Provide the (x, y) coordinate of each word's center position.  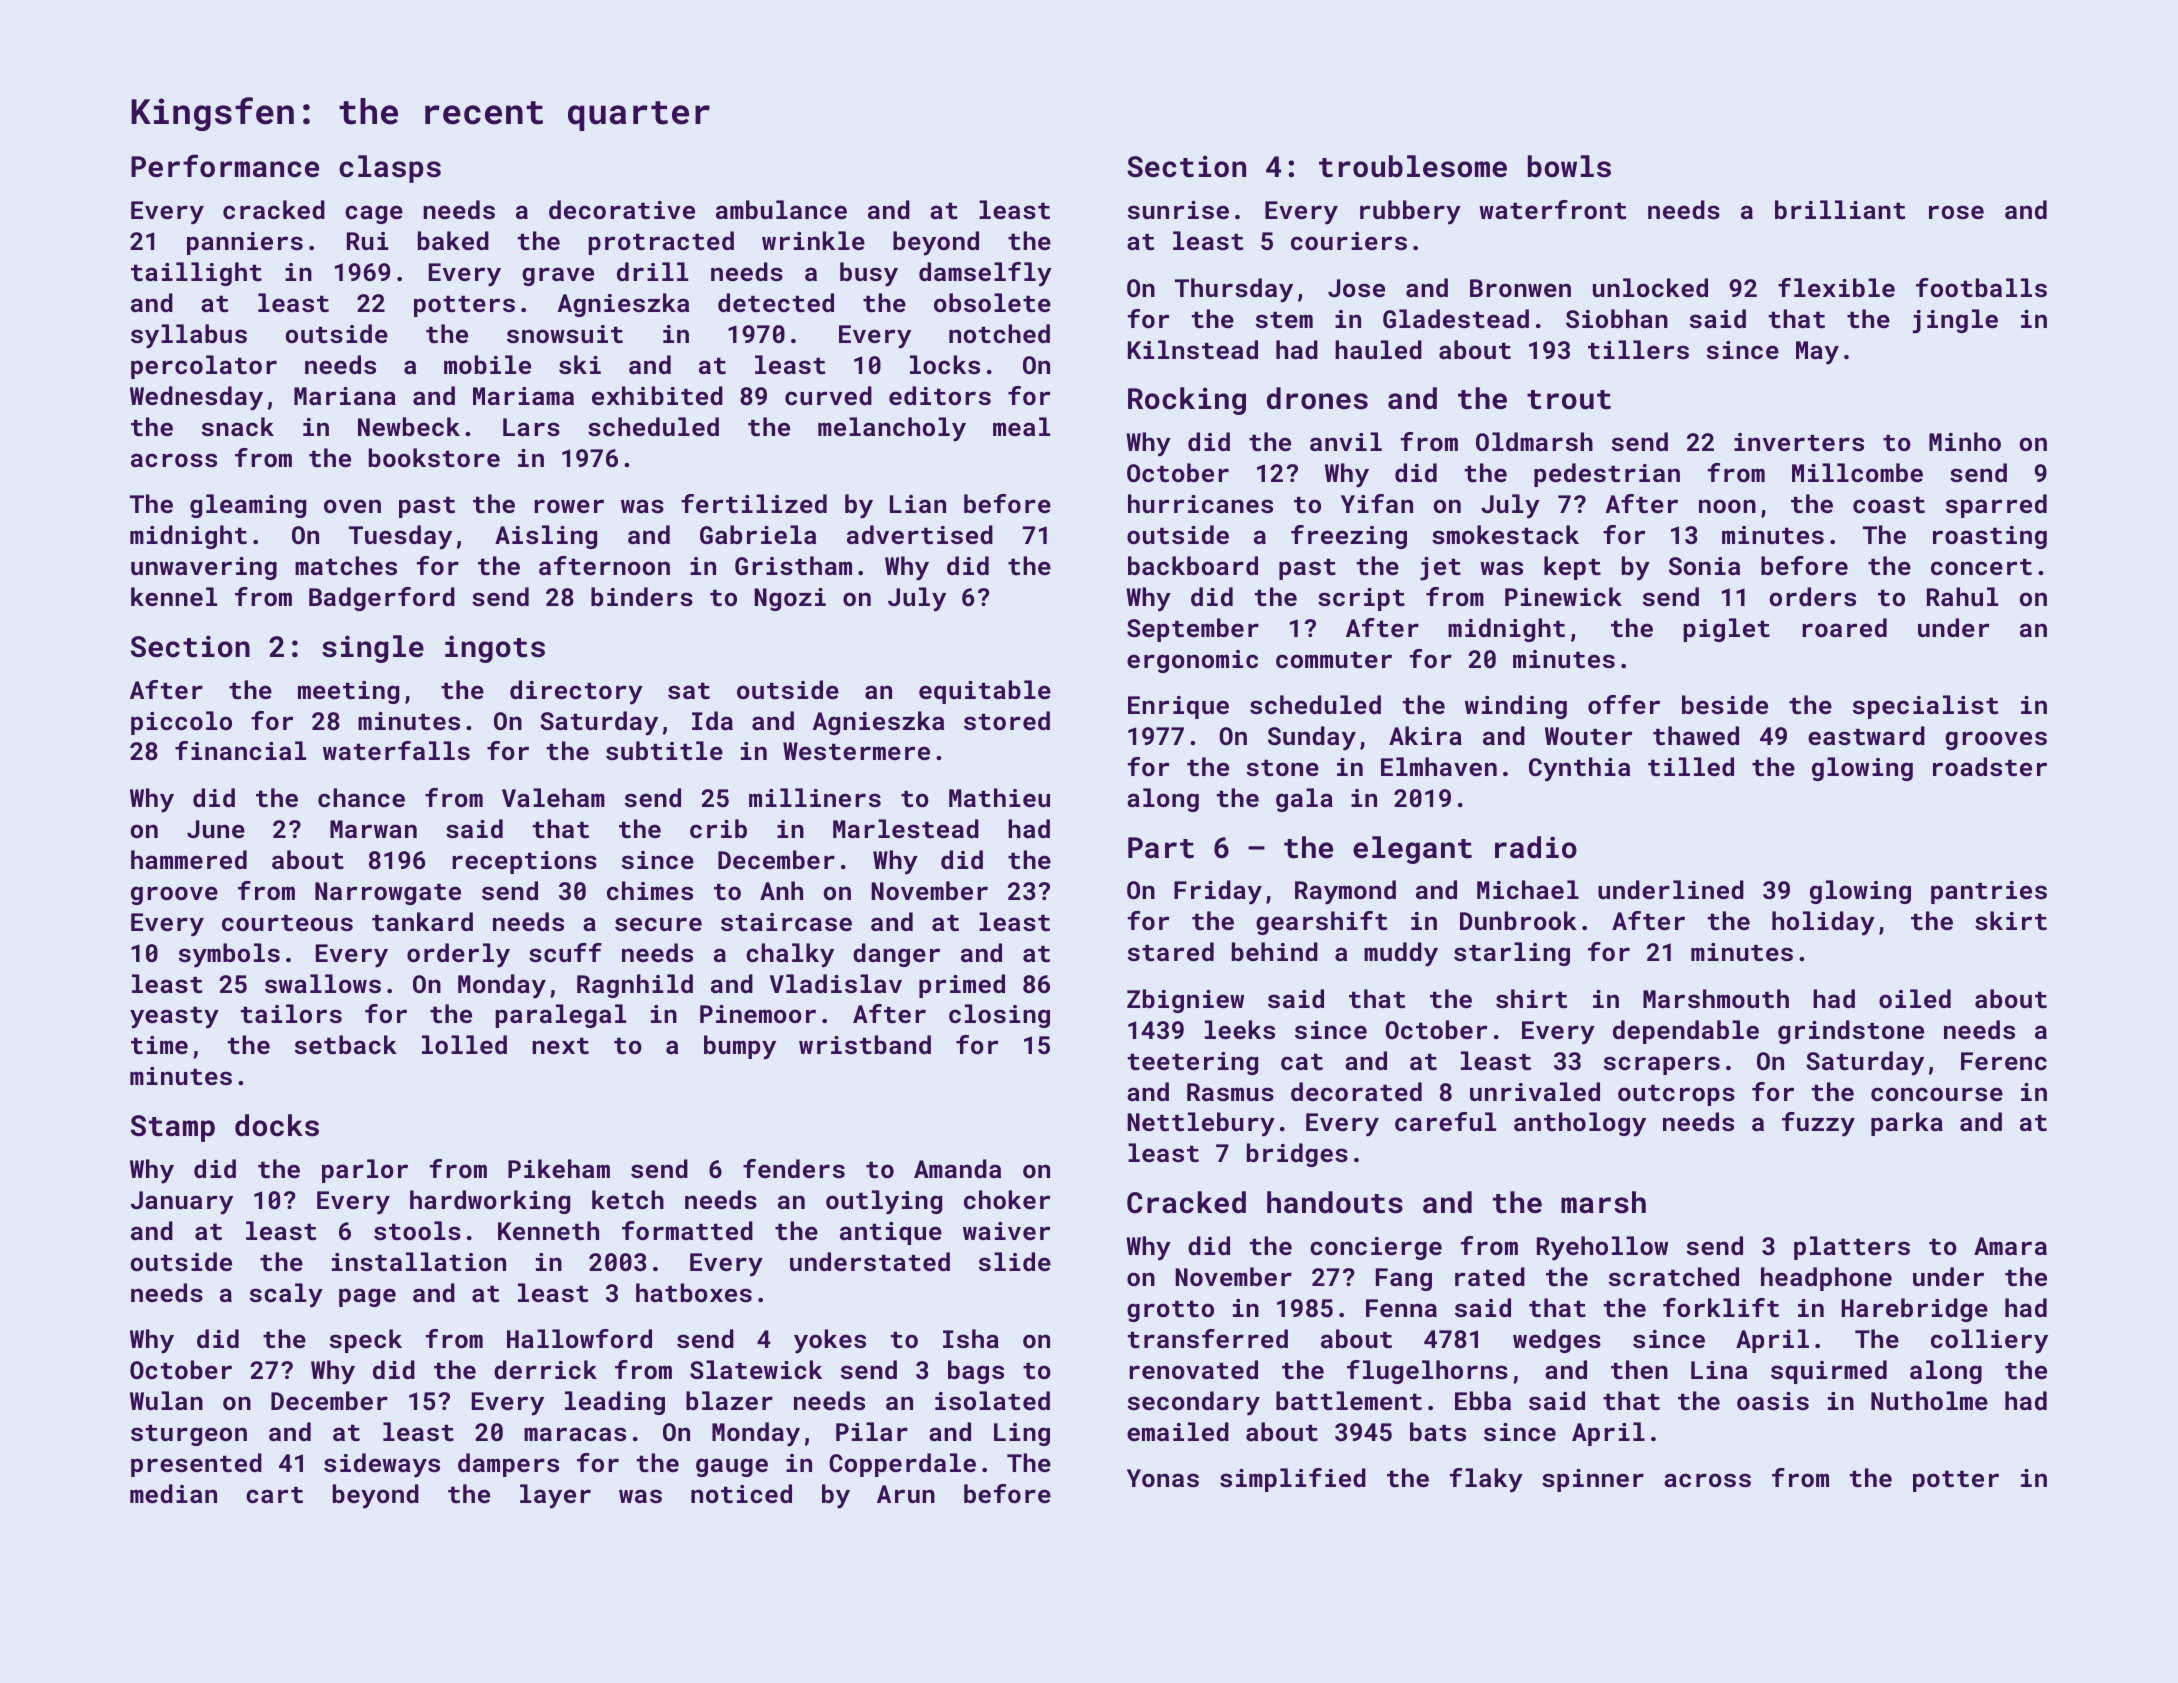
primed (962, 986)
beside (1725, 704)
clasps (390, 169)
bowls (1569, 166)
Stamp (173, 1128)
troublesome (1413, 166)
